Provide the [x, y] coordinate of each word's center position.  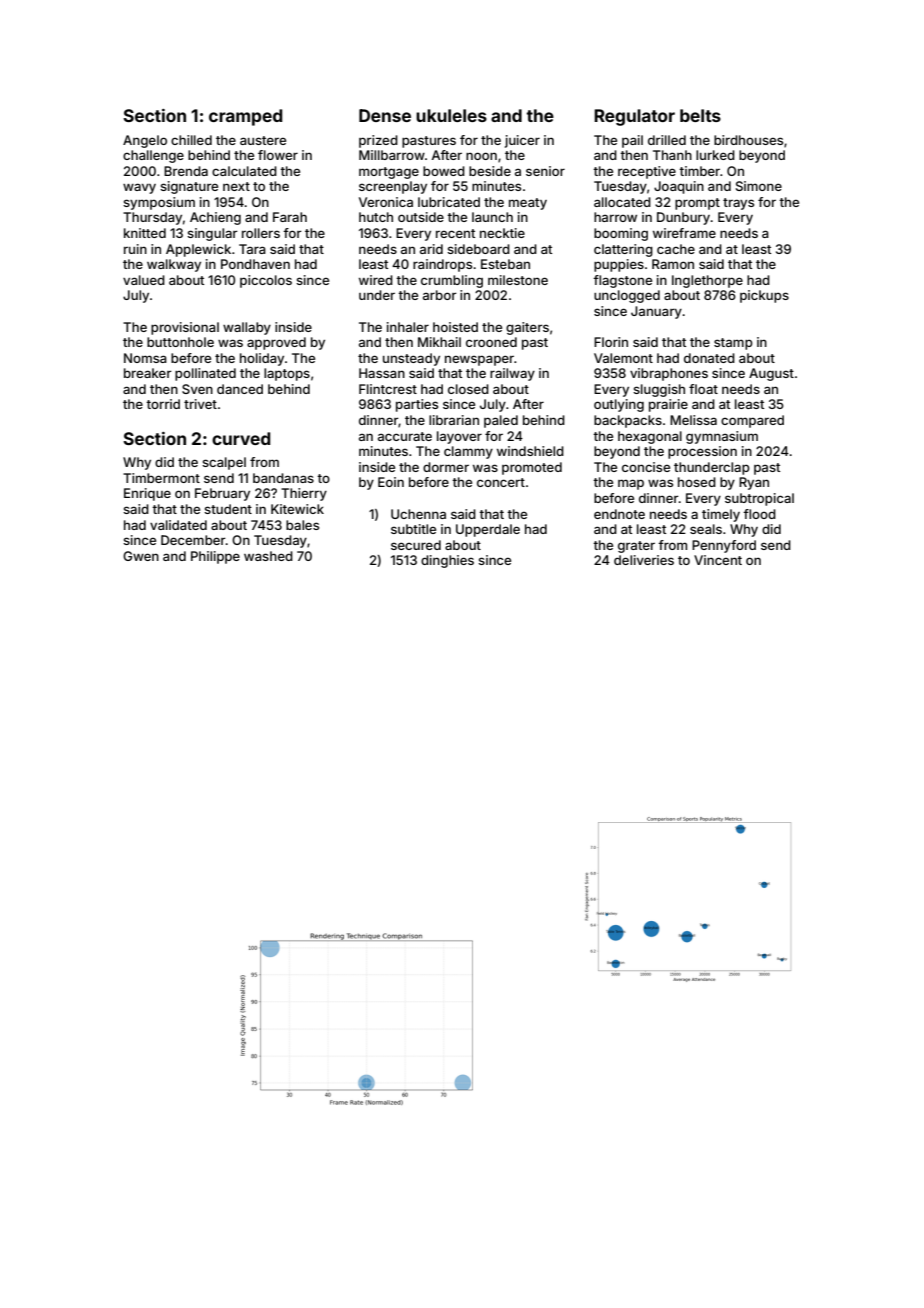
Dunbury [684, 218]
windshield [530, 451]
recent [455, 233]
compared [752, 421]
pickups [764, 296]
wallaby [247, 328]
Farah [290, 217]
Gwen [141, 556]
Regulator [634, 117]
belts [700, 115]
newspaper [479, 360]
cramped [245, 117]
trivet [200, 404]
